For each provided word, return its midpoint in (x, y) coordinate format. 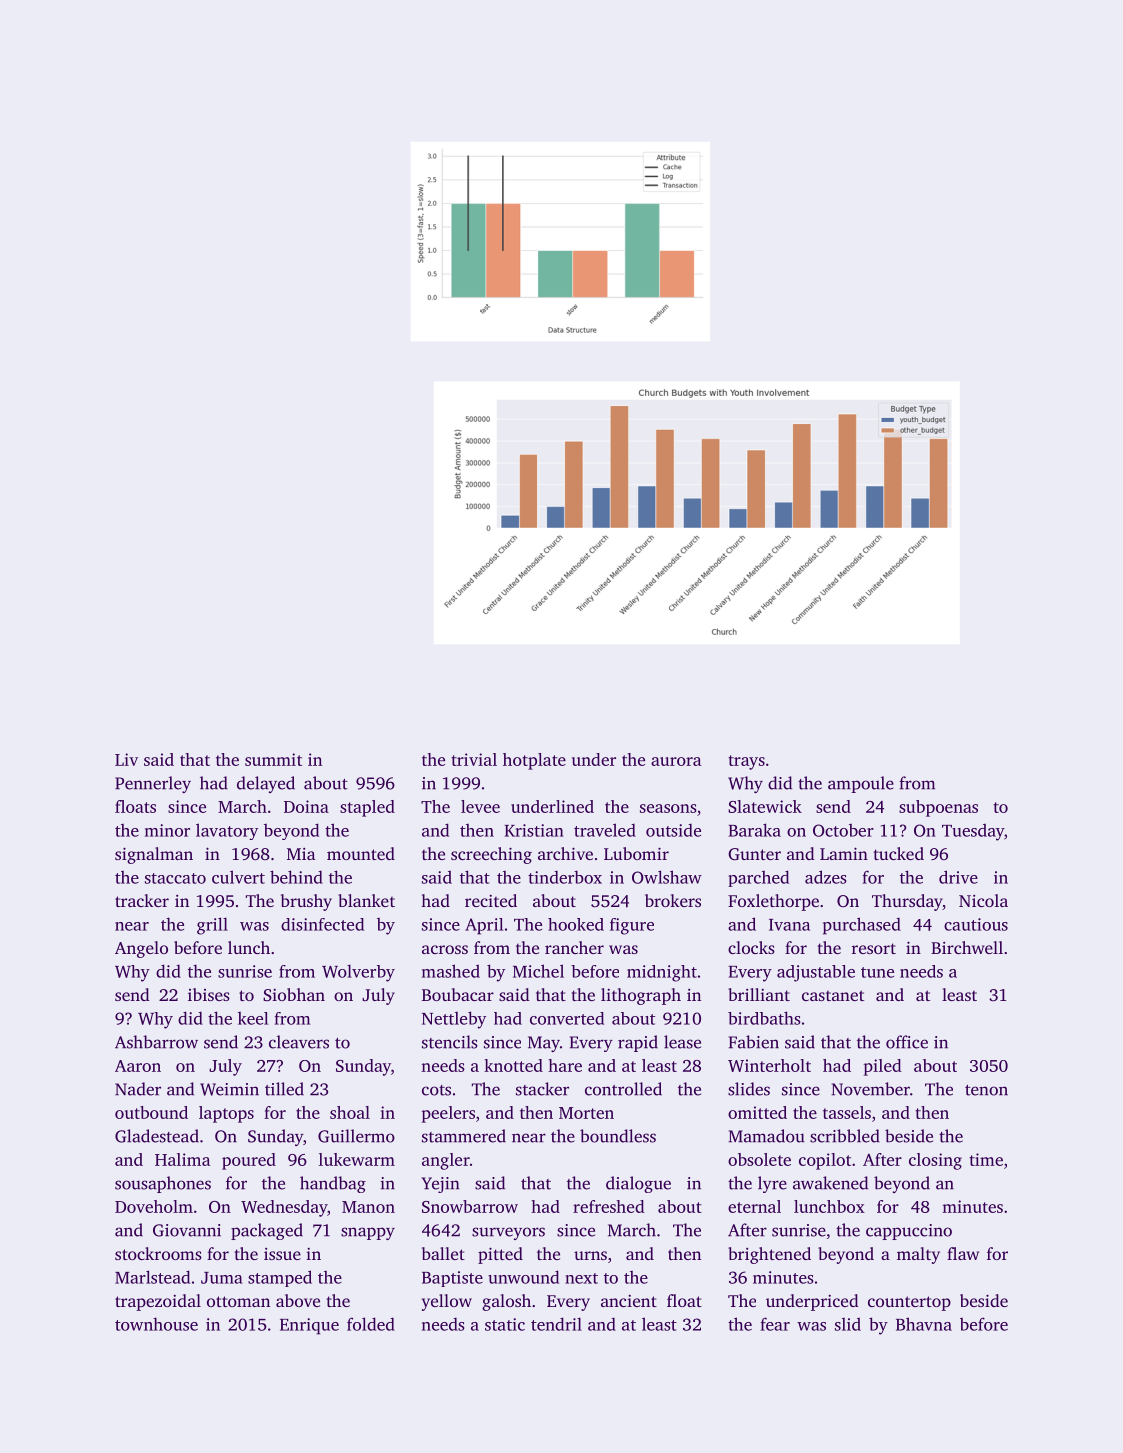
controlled (623, 1089)
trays (747, 762)
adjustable (816, 973)
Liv (126, 759)
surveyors (508, 1233)
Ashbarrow (156, 1042)
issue (282, 1254)
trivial (474, 759)
